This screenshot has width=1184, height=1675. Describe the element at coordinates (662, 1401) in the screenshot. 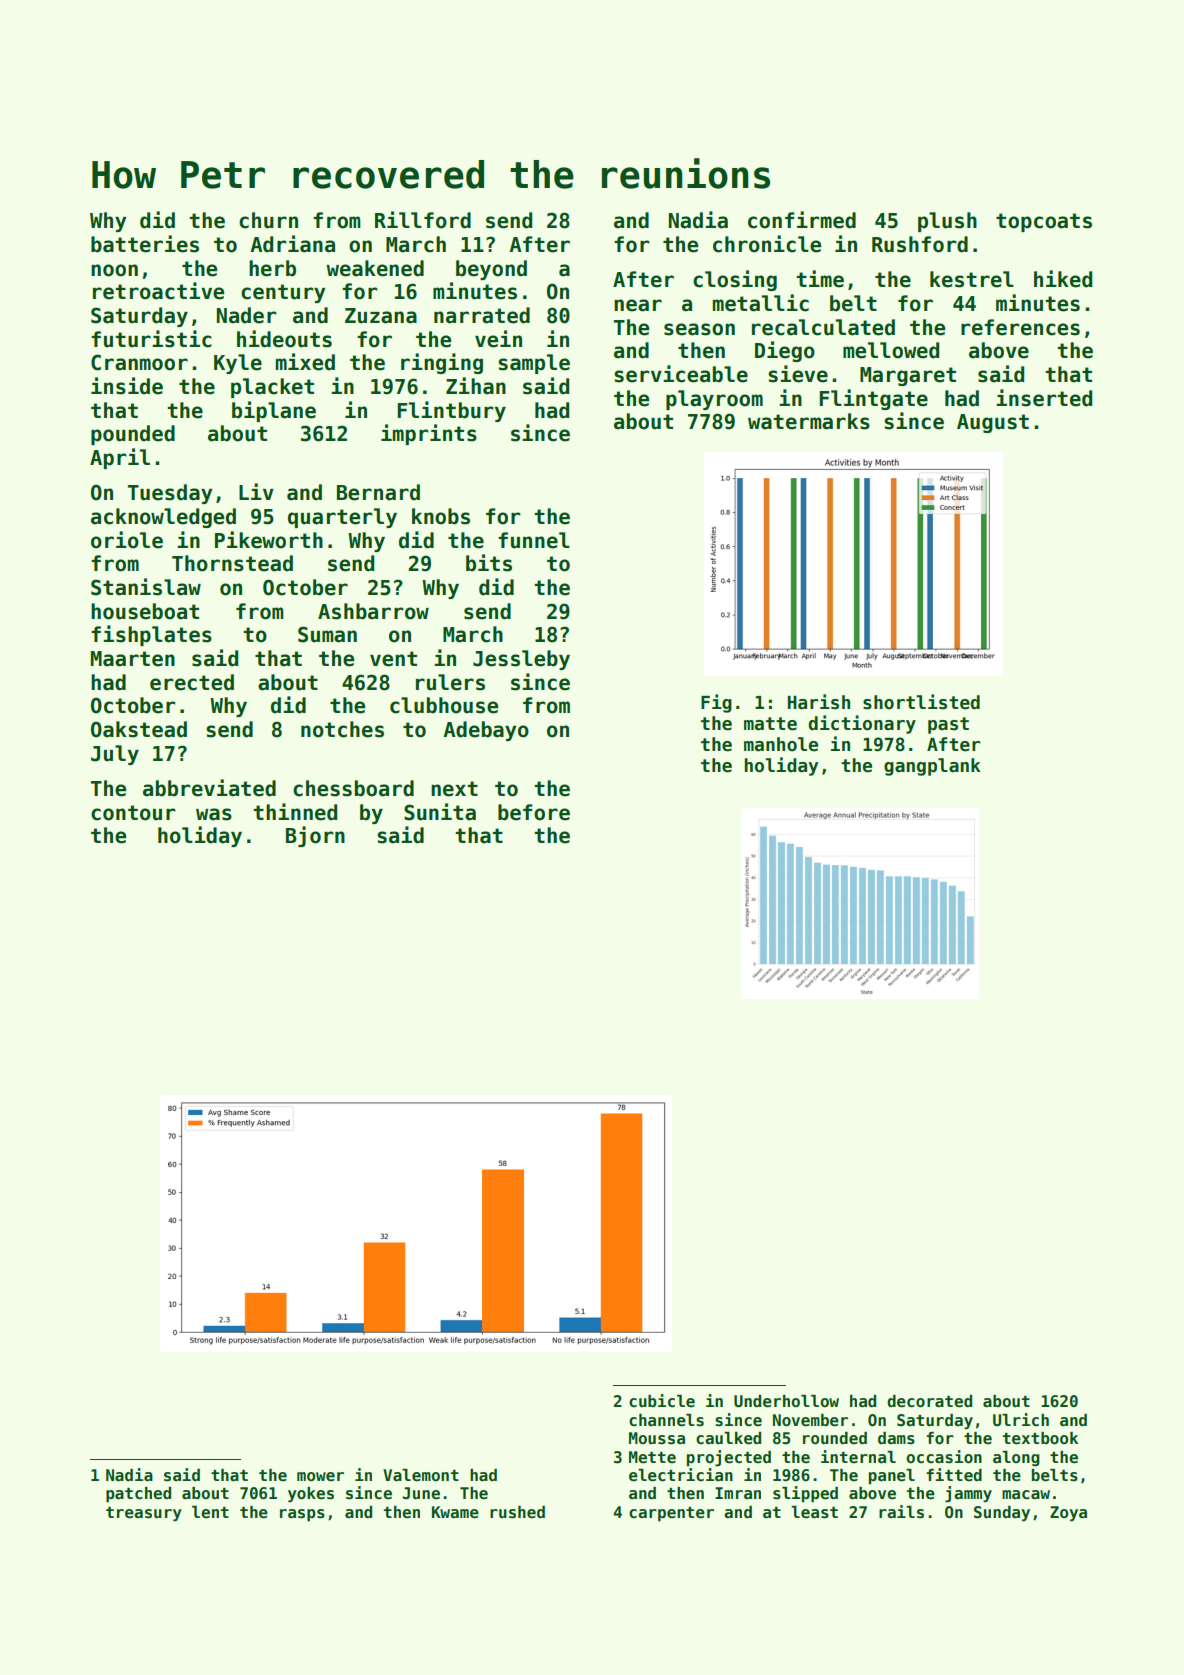

I see `cubicle` at that location.
